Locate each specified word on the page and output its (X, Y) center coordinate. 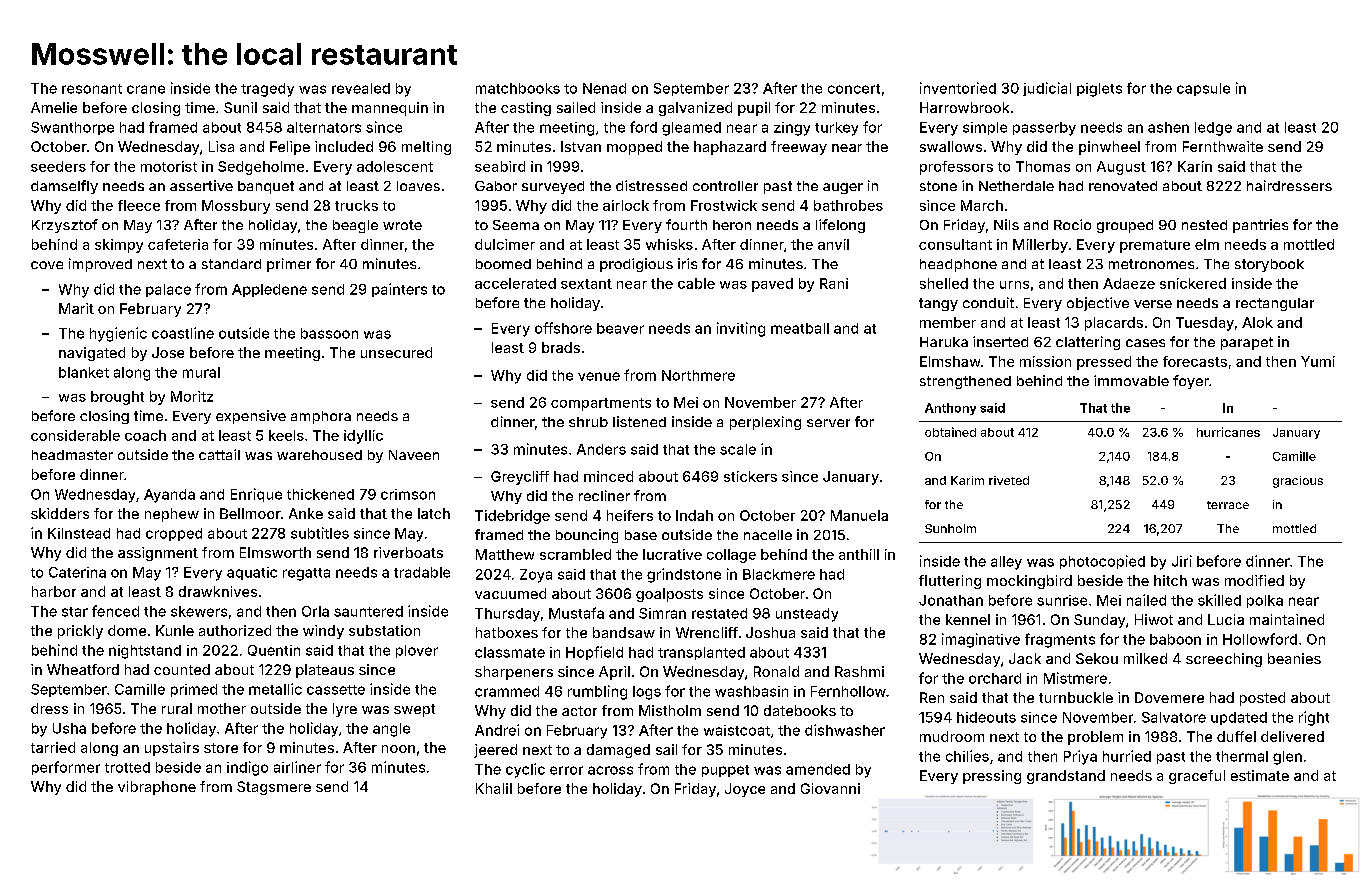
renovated (1123, 186)
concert (854, 89)
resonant (92, 89)
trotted (127, 767)
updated (1239, 718)
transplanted (701, 653)
